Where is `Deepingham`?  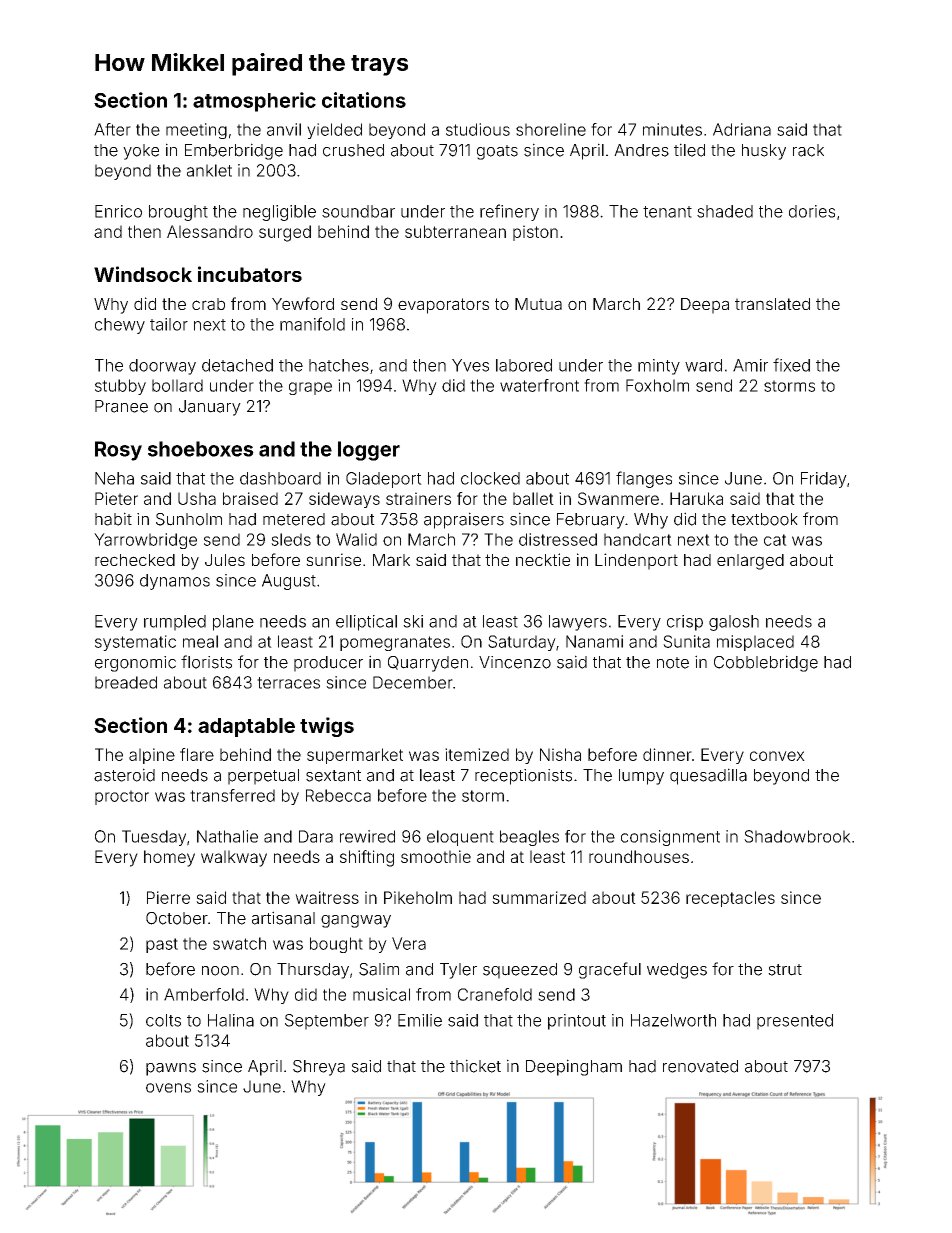 Deepingham is located at coordinates (574, 1067).
